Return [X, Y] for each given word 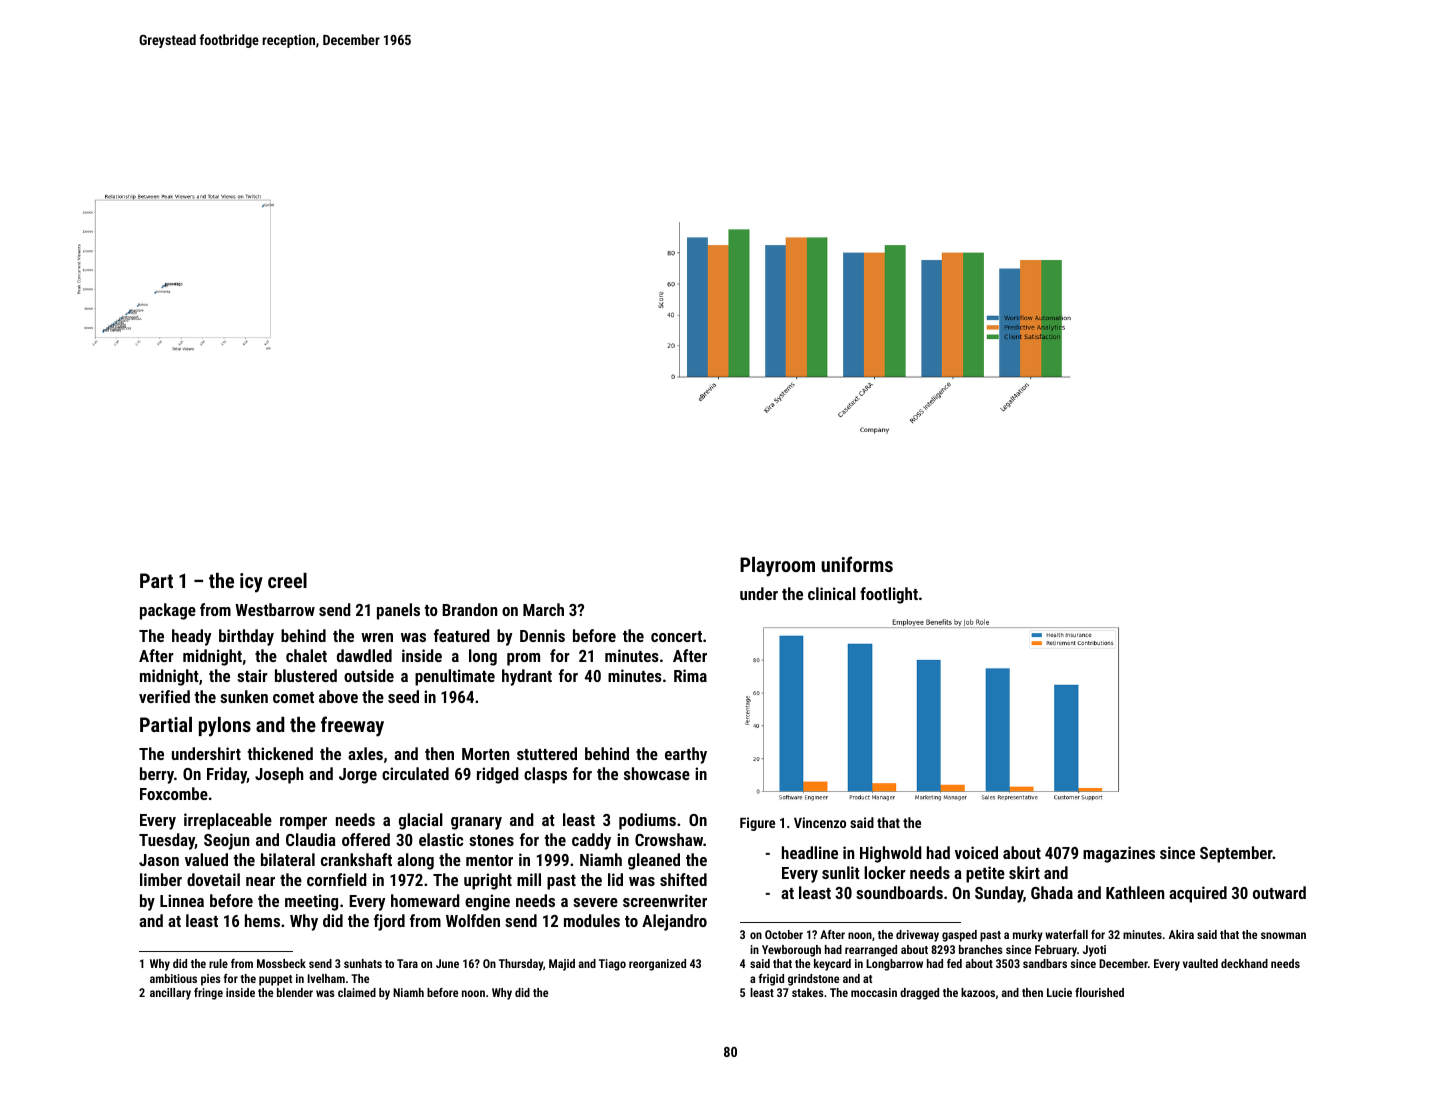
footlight [889, 595]
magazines [1119, 854]
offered [366, 839]
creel [287, 580]
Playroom [777, 567]
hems [262, 920]
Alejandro [674, 922]
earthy [686, 755]
